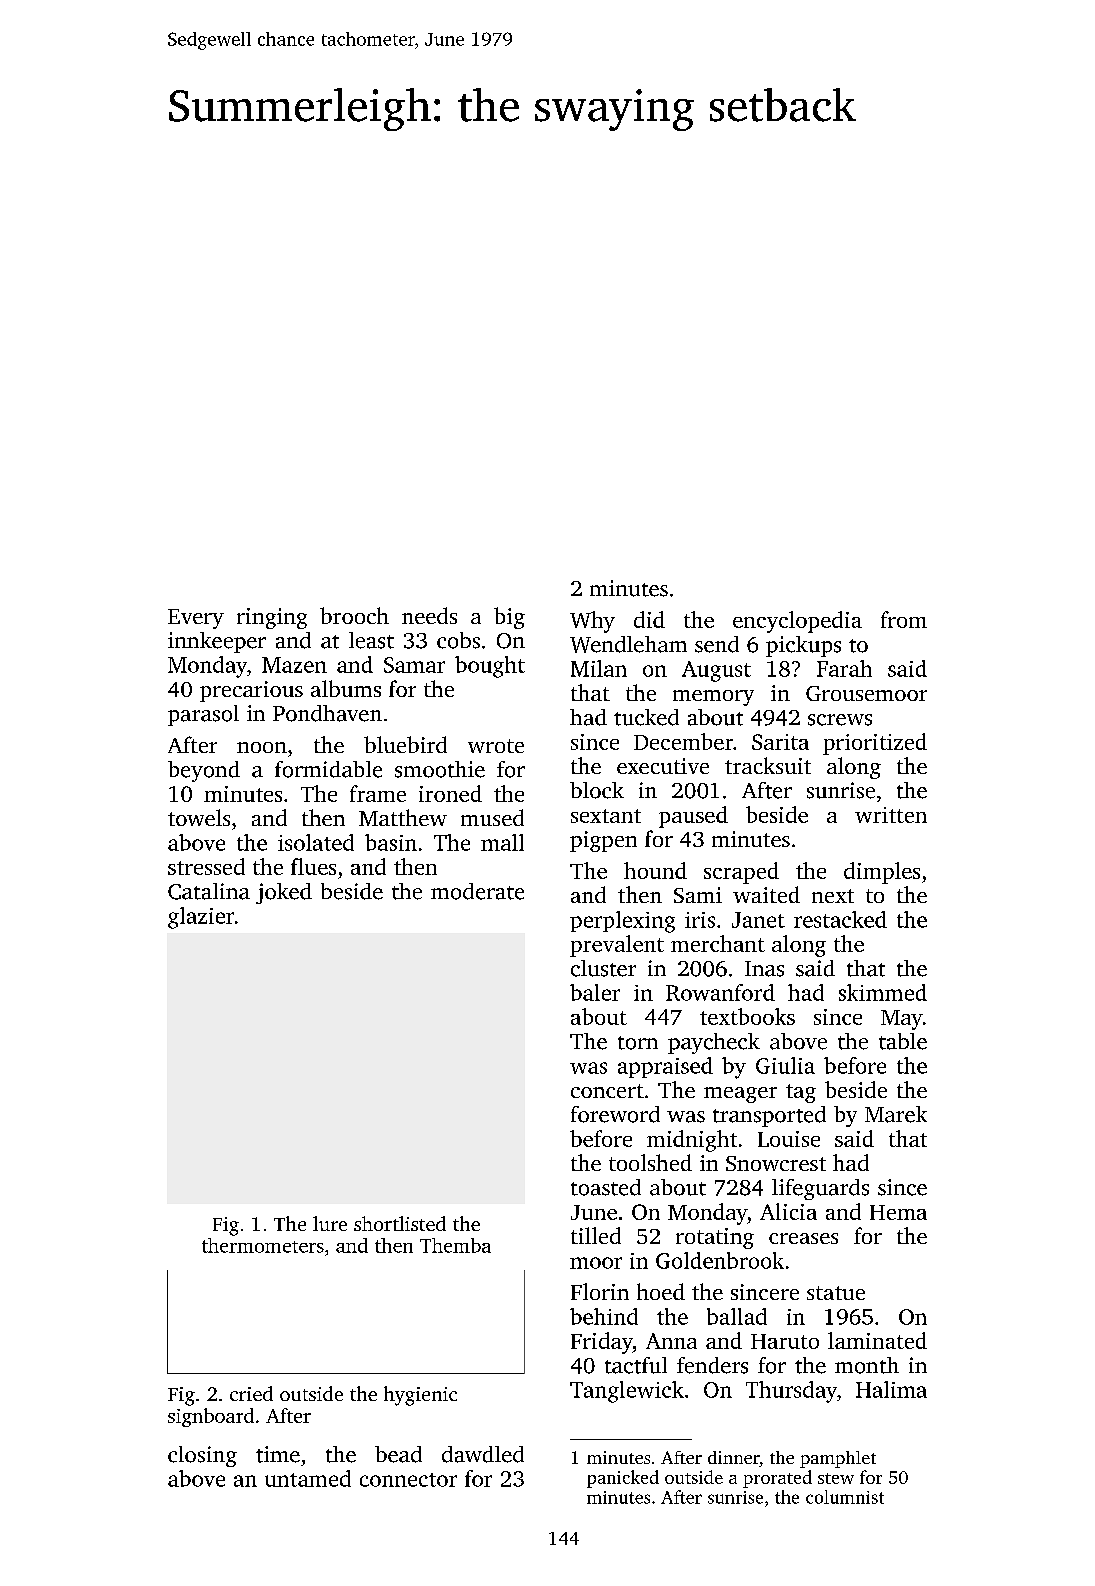 This document has width=1095, height=1586. I want to click on did, so click(649, 619).
